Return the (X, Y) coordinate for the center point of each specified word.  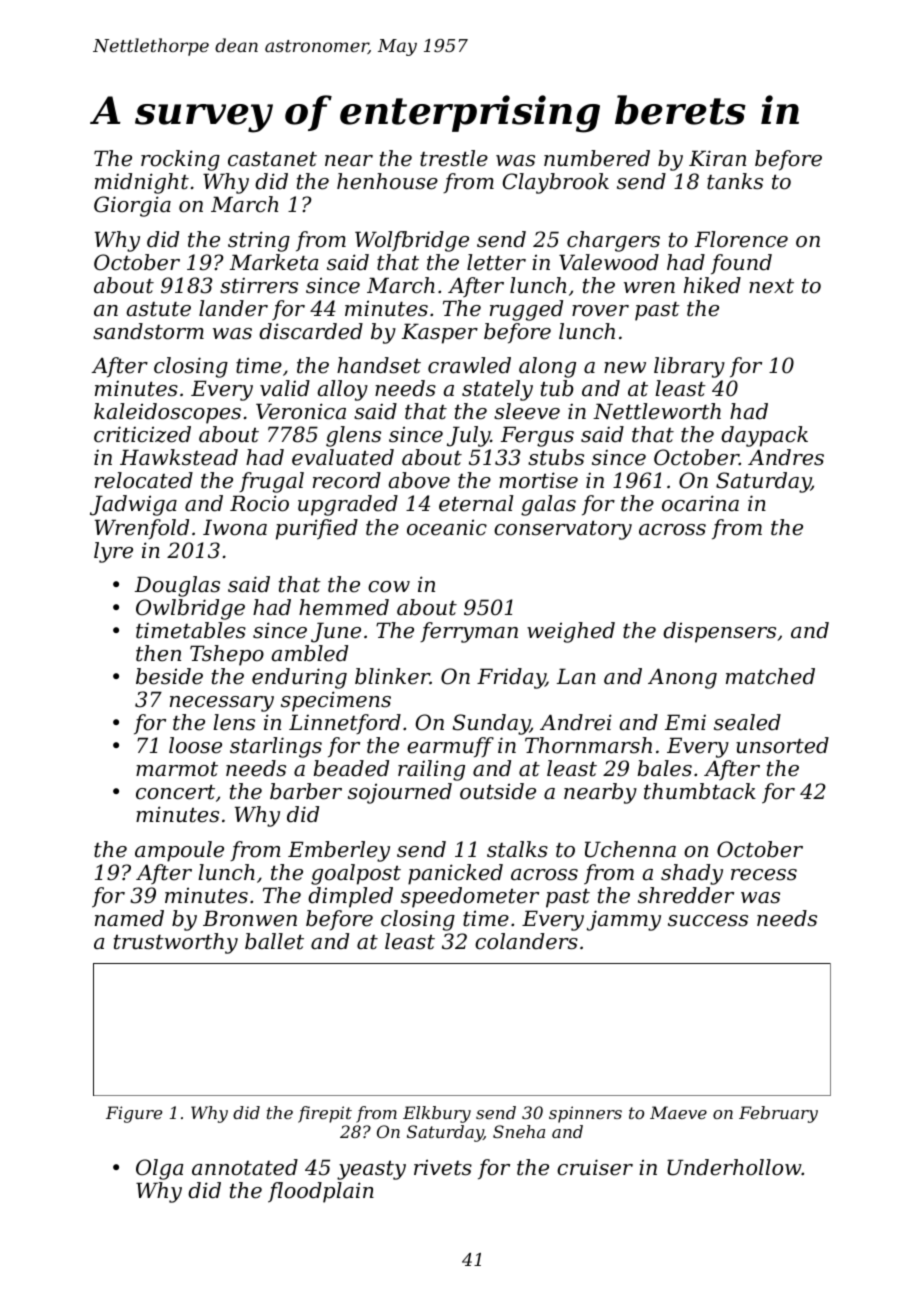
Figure (134, 1114)
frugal (271, 482)
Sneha (519, 1131)
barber (306, 791)
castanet (272, 159)
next (771, 286)
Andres (786, 457)
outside (498, 791)
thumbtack (700, 791)
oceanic (447, 527)
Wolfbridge (412, 241)
